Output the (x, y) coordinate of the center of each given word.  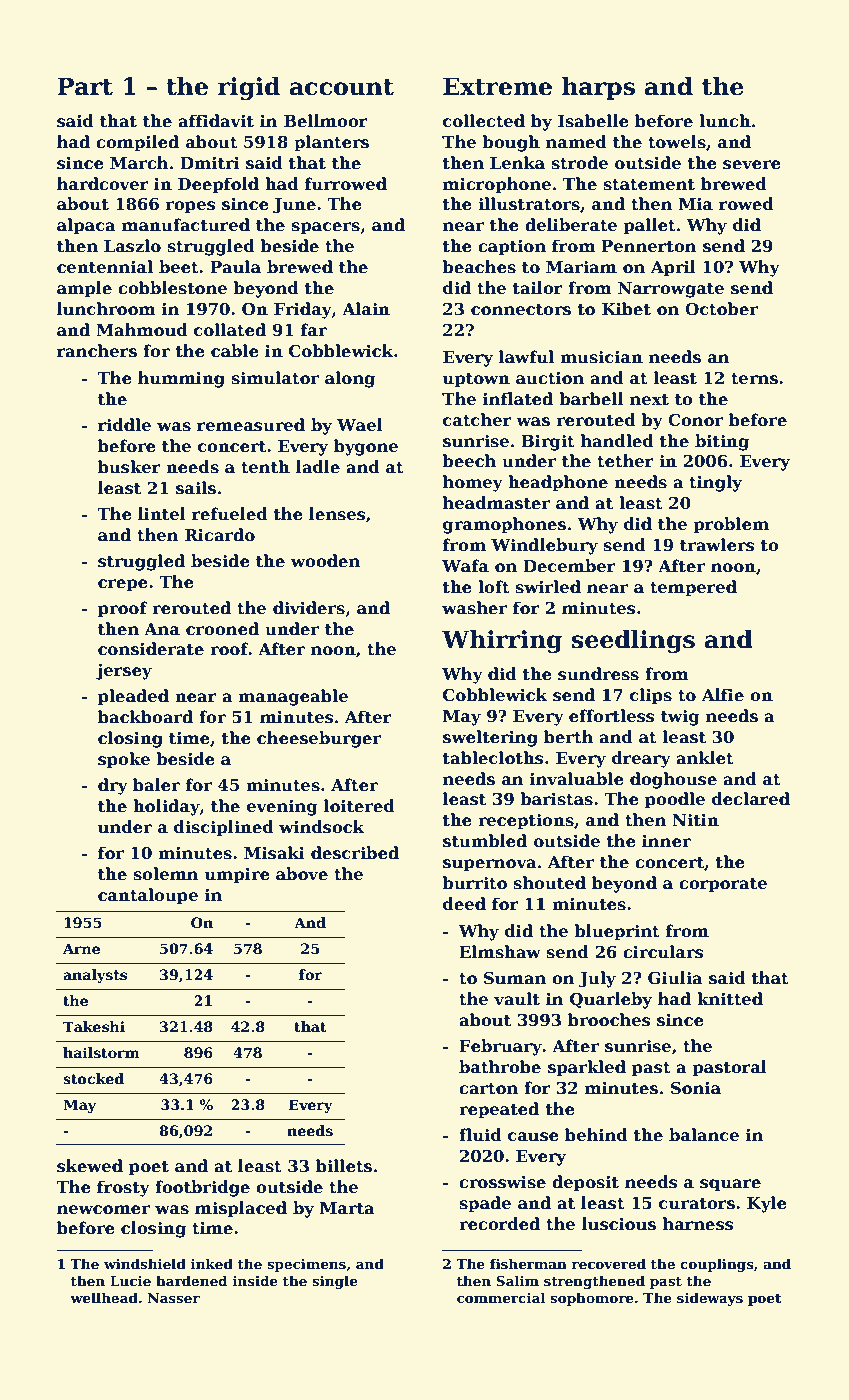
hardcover (103, 184)
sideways (710, 1299)
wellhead (104, 1297)
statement (649, 185)
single (335, 1282)
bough (511, 143)
